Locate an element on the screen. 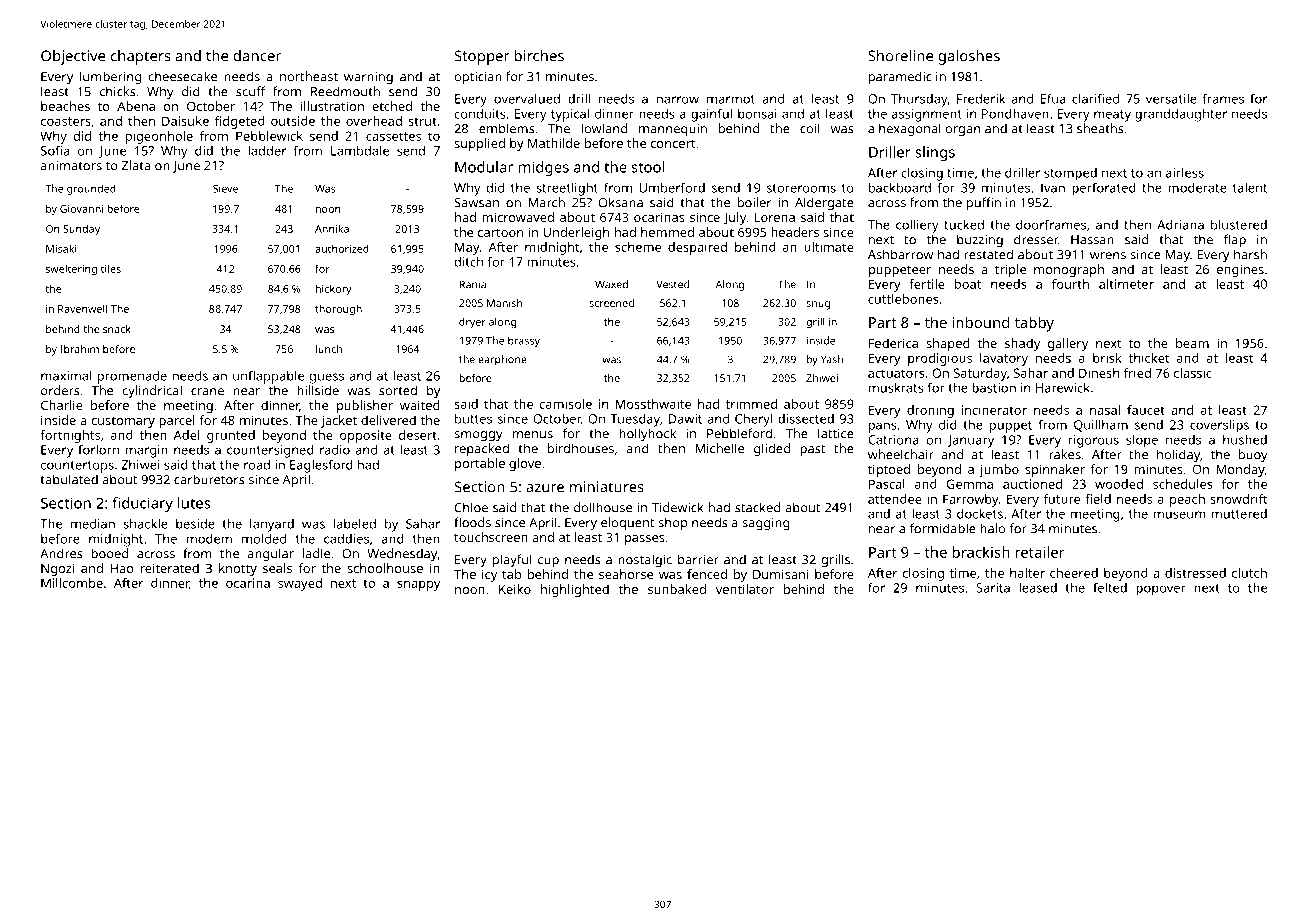 The image size is (1308, 924). ventilator is located at coordinates (745, 589).
